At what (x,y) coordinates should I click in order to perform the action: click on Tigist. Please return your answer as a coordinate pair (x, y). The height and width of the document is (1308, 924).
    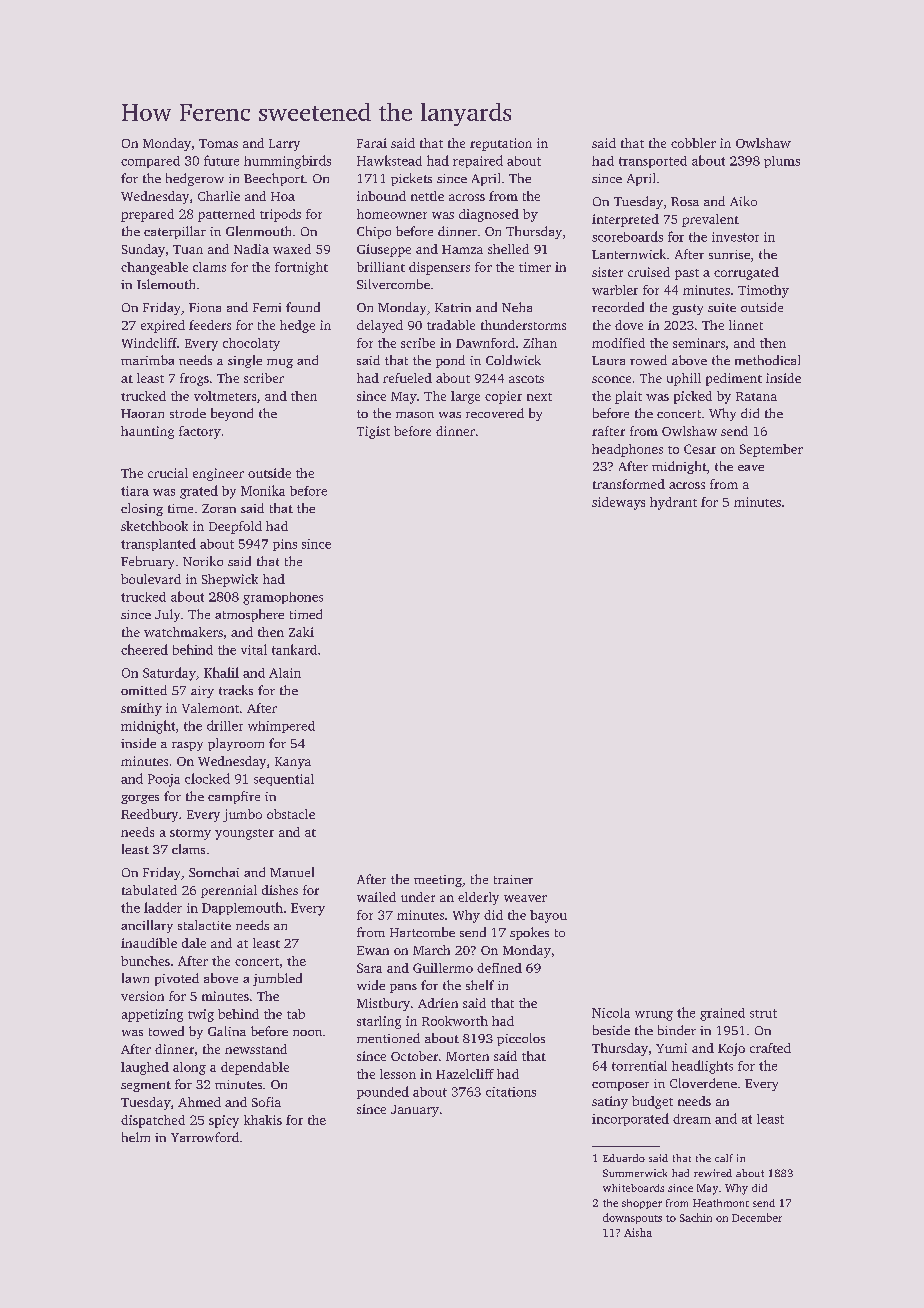
    Looking at the image, I should click on (373, 432).
